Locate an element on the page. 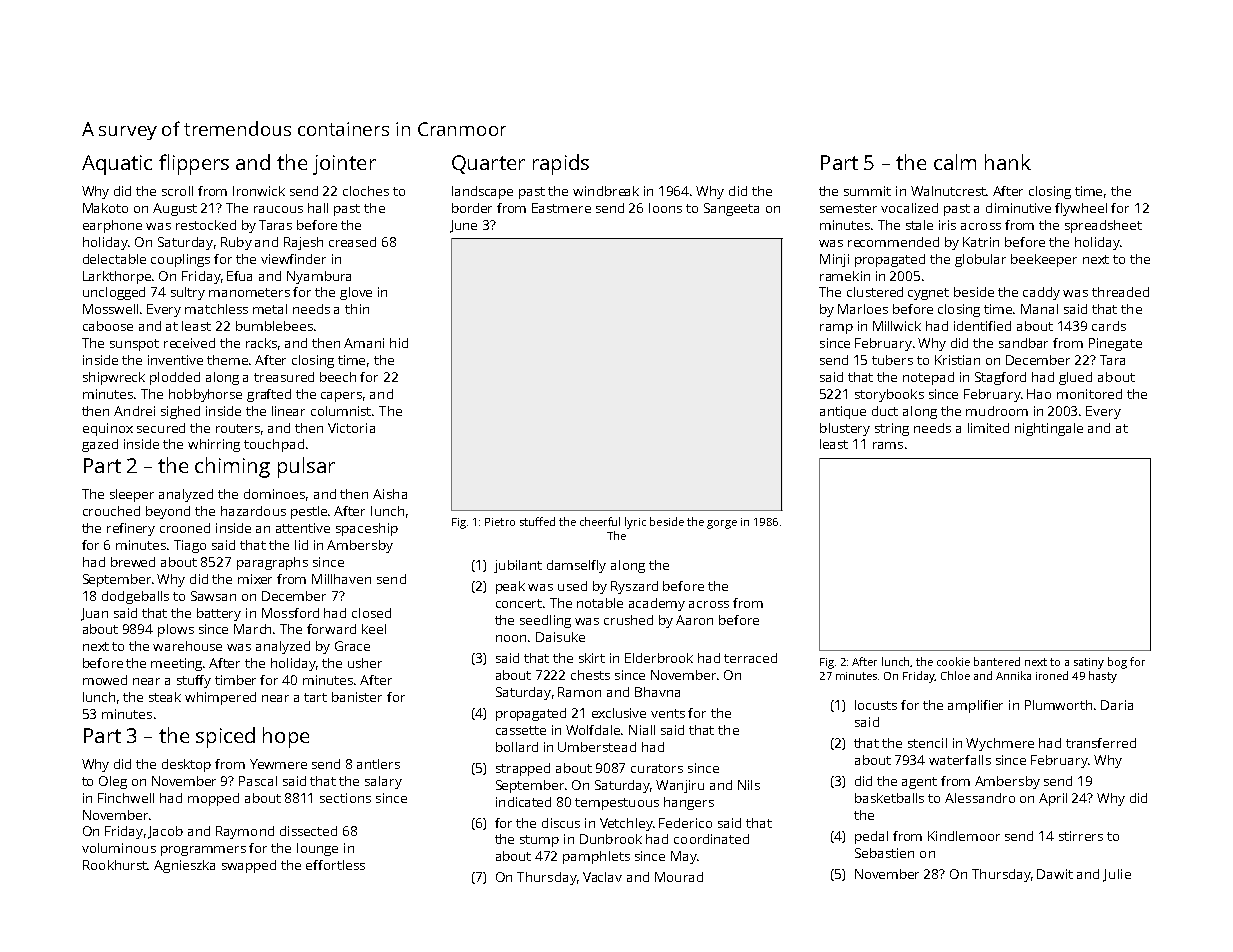 This image has height=952, width=1233. caddy is located at coordinates (1041, 293).
